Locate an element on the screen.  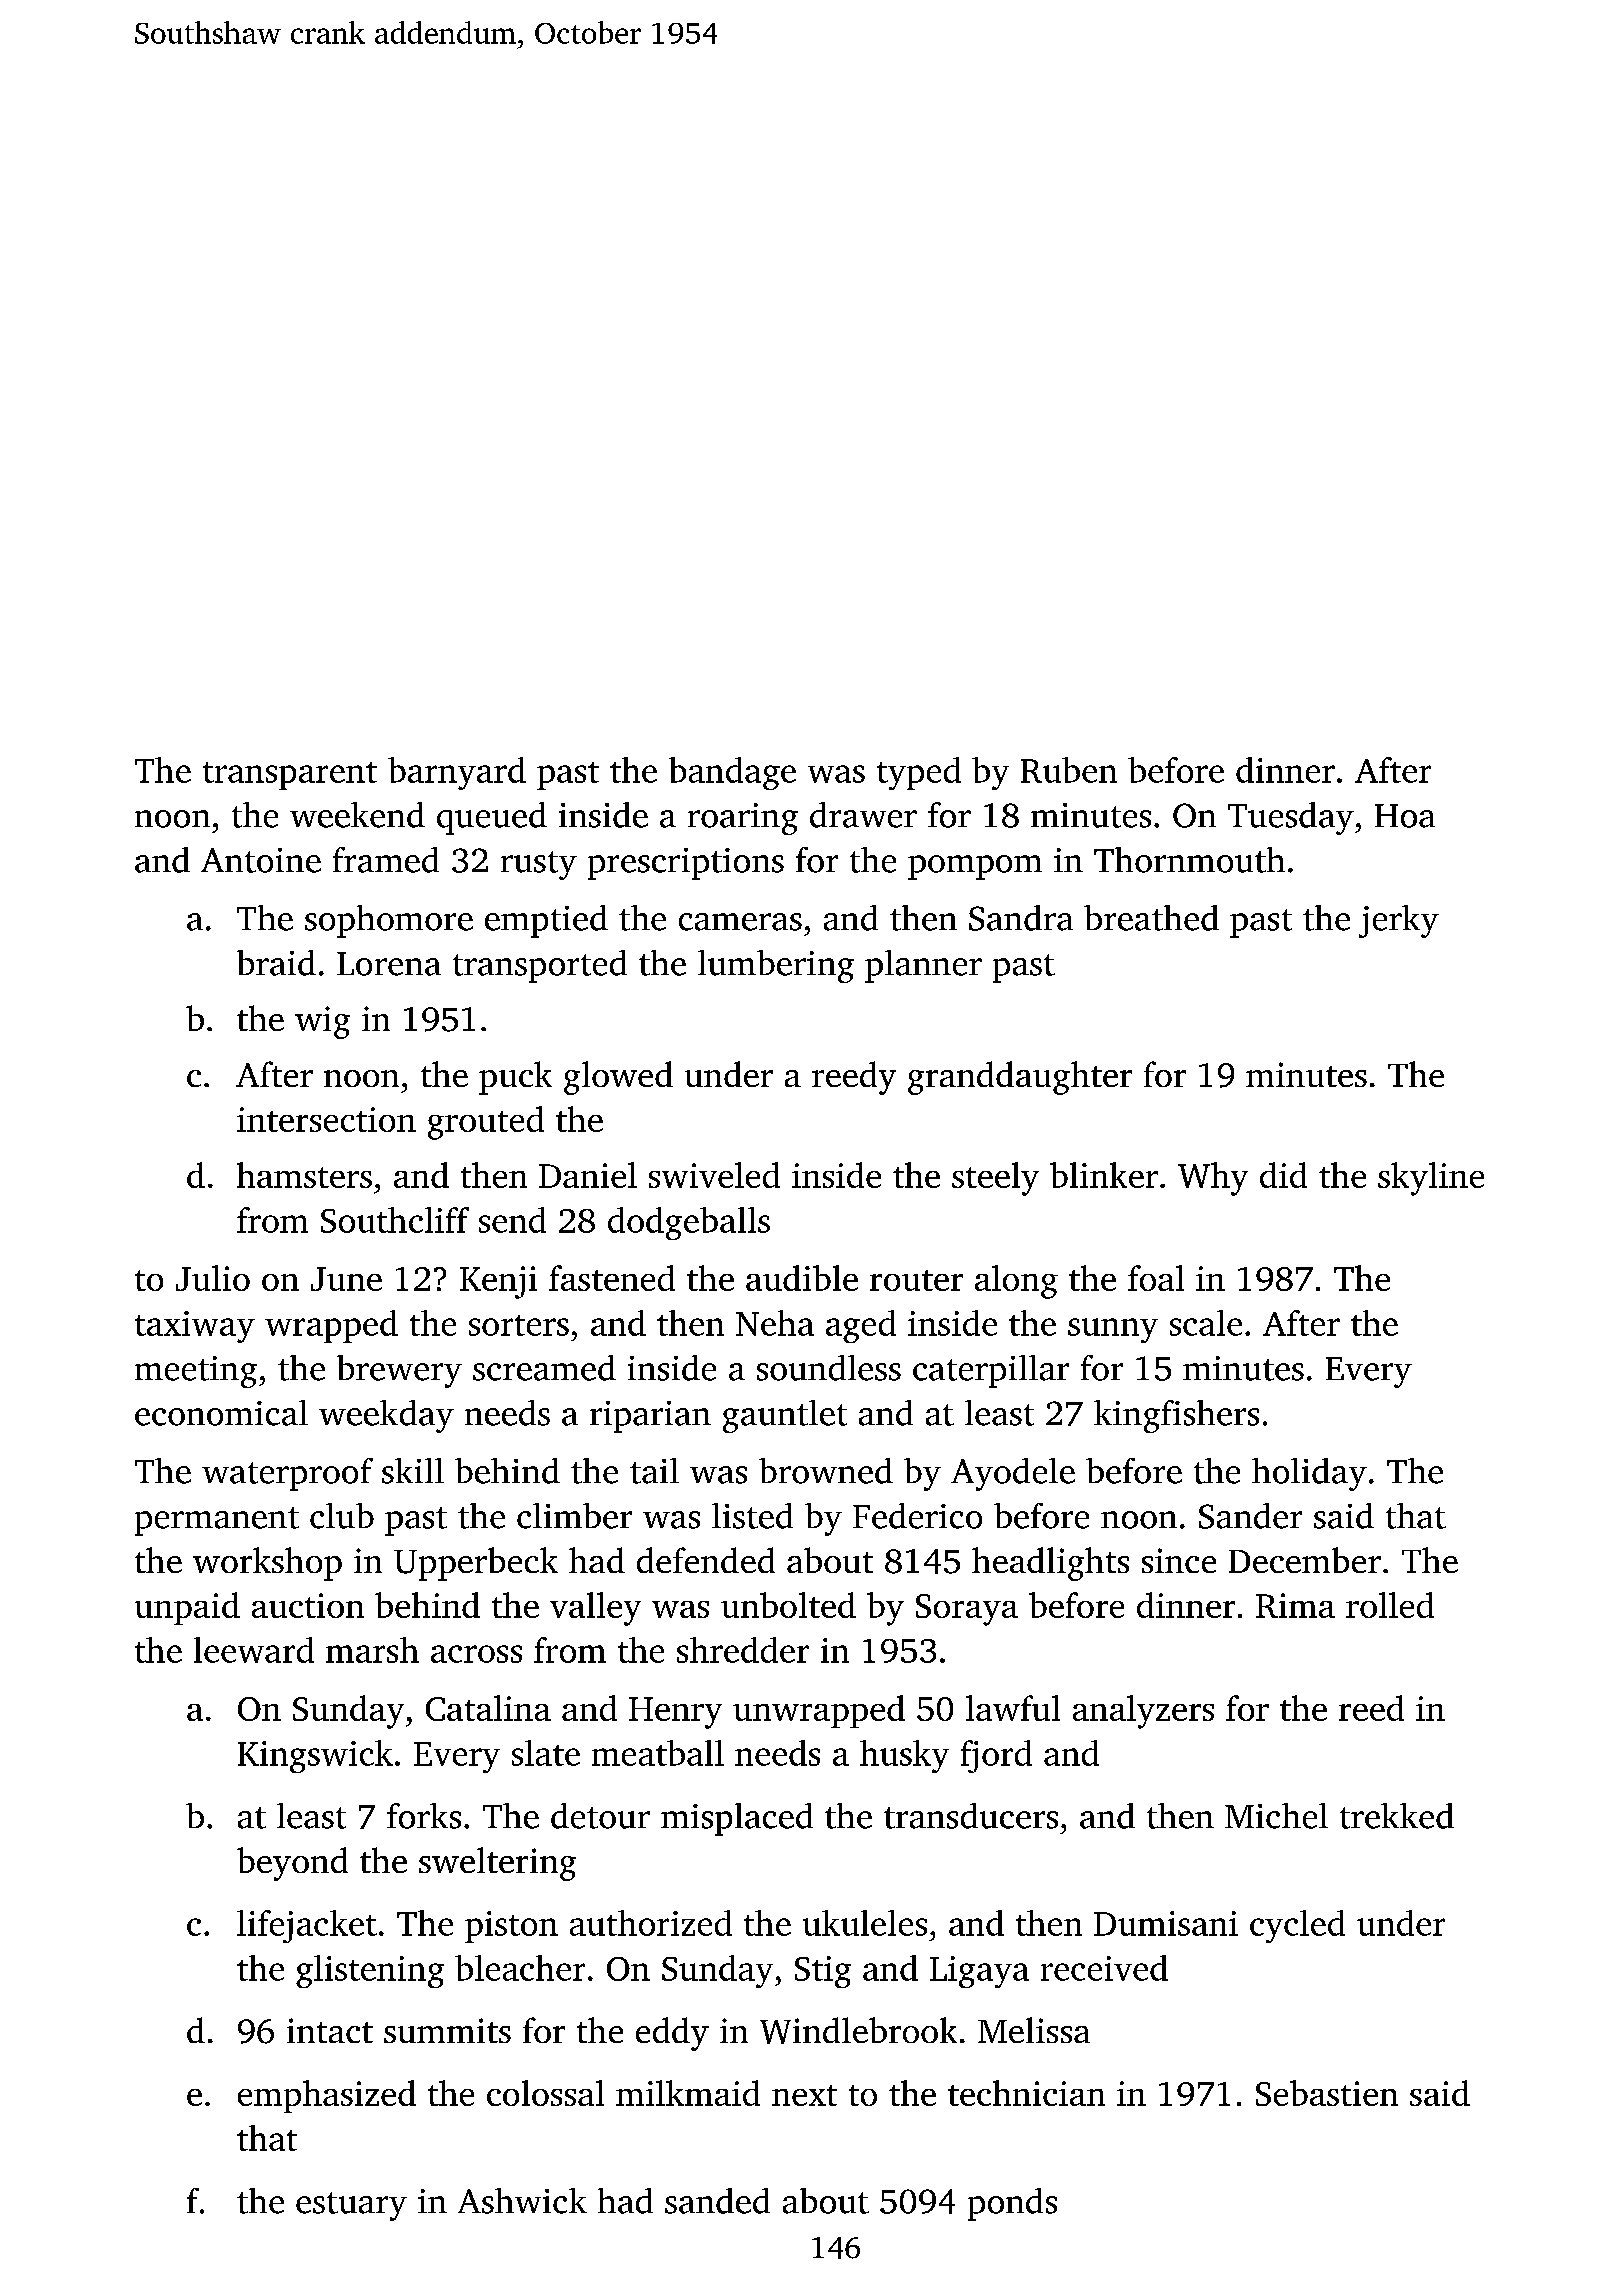
grouted is located at coordinates (486, 1123).
